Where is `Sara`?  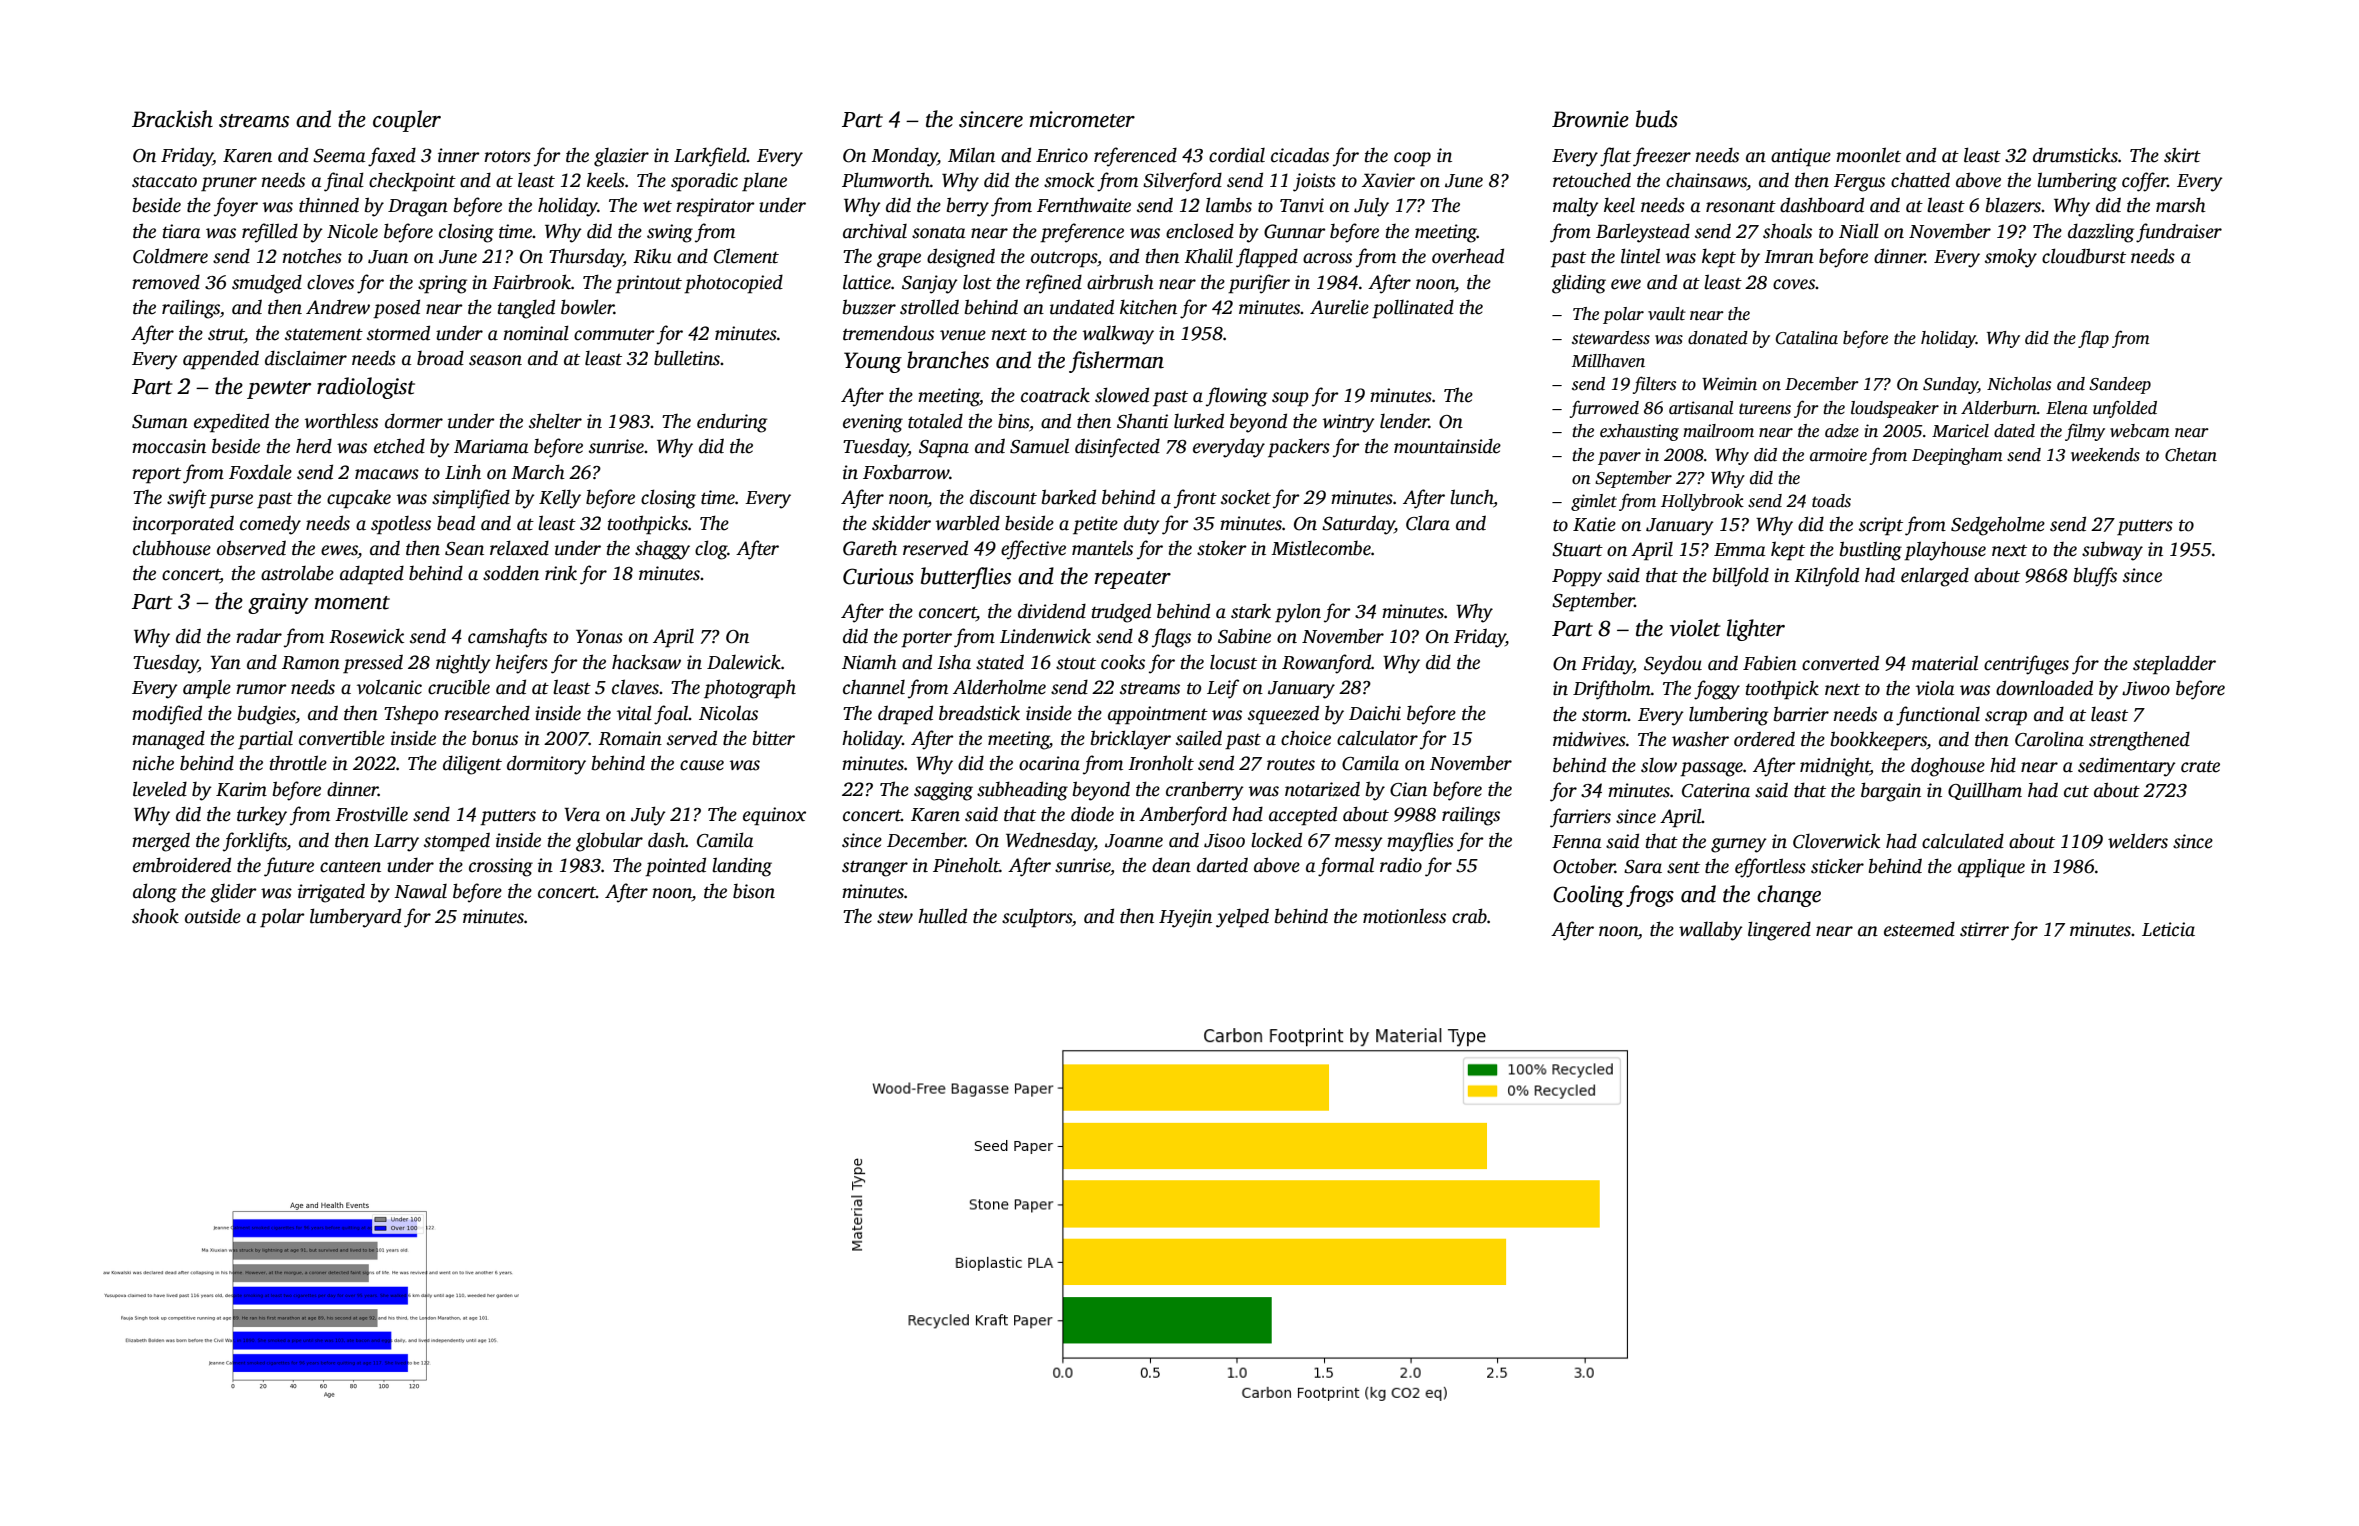
Sara is located at coordinates (1643, 867).
